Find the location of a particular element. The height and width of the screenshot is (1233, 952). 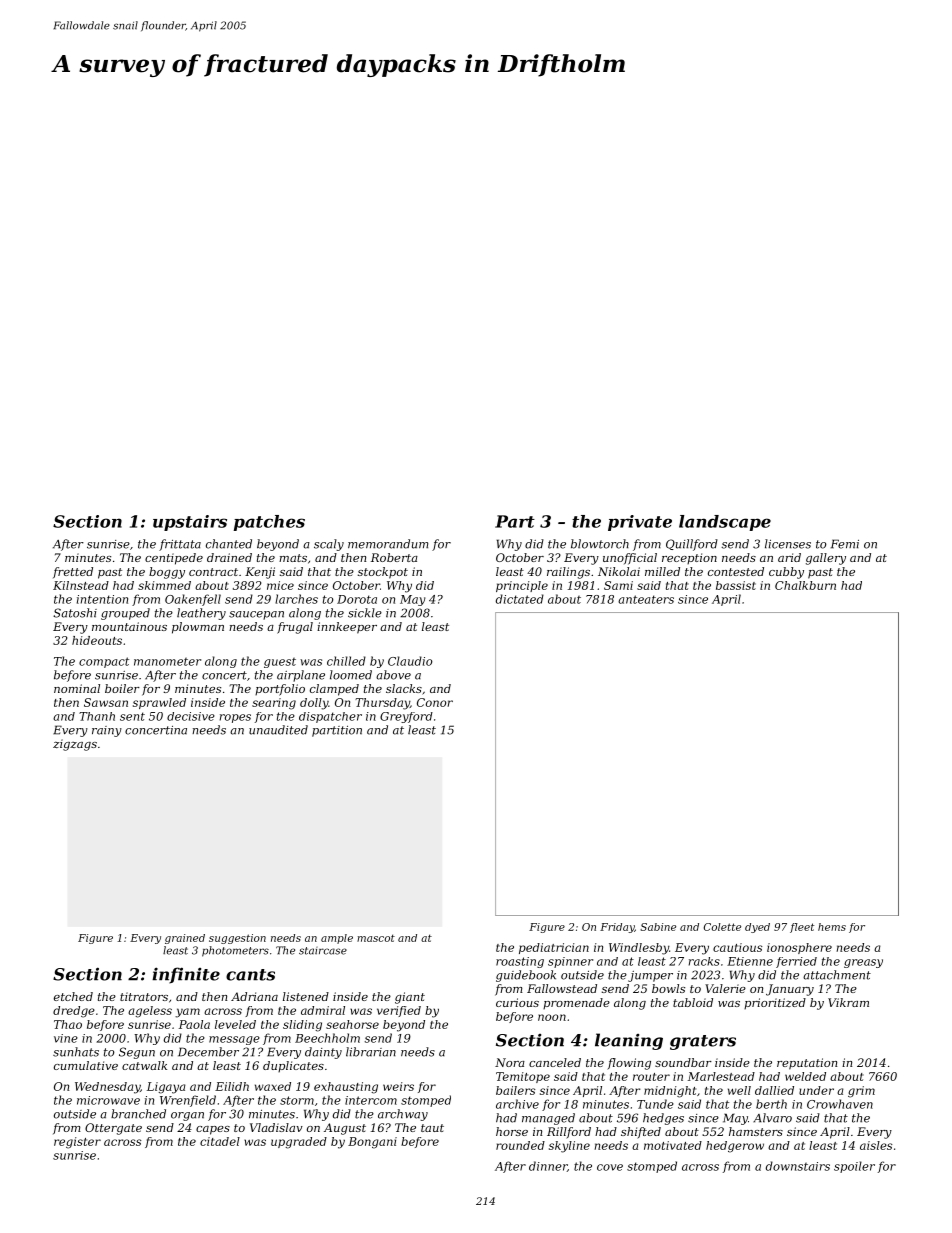

Roberta is located at coordinates (394, 557).
